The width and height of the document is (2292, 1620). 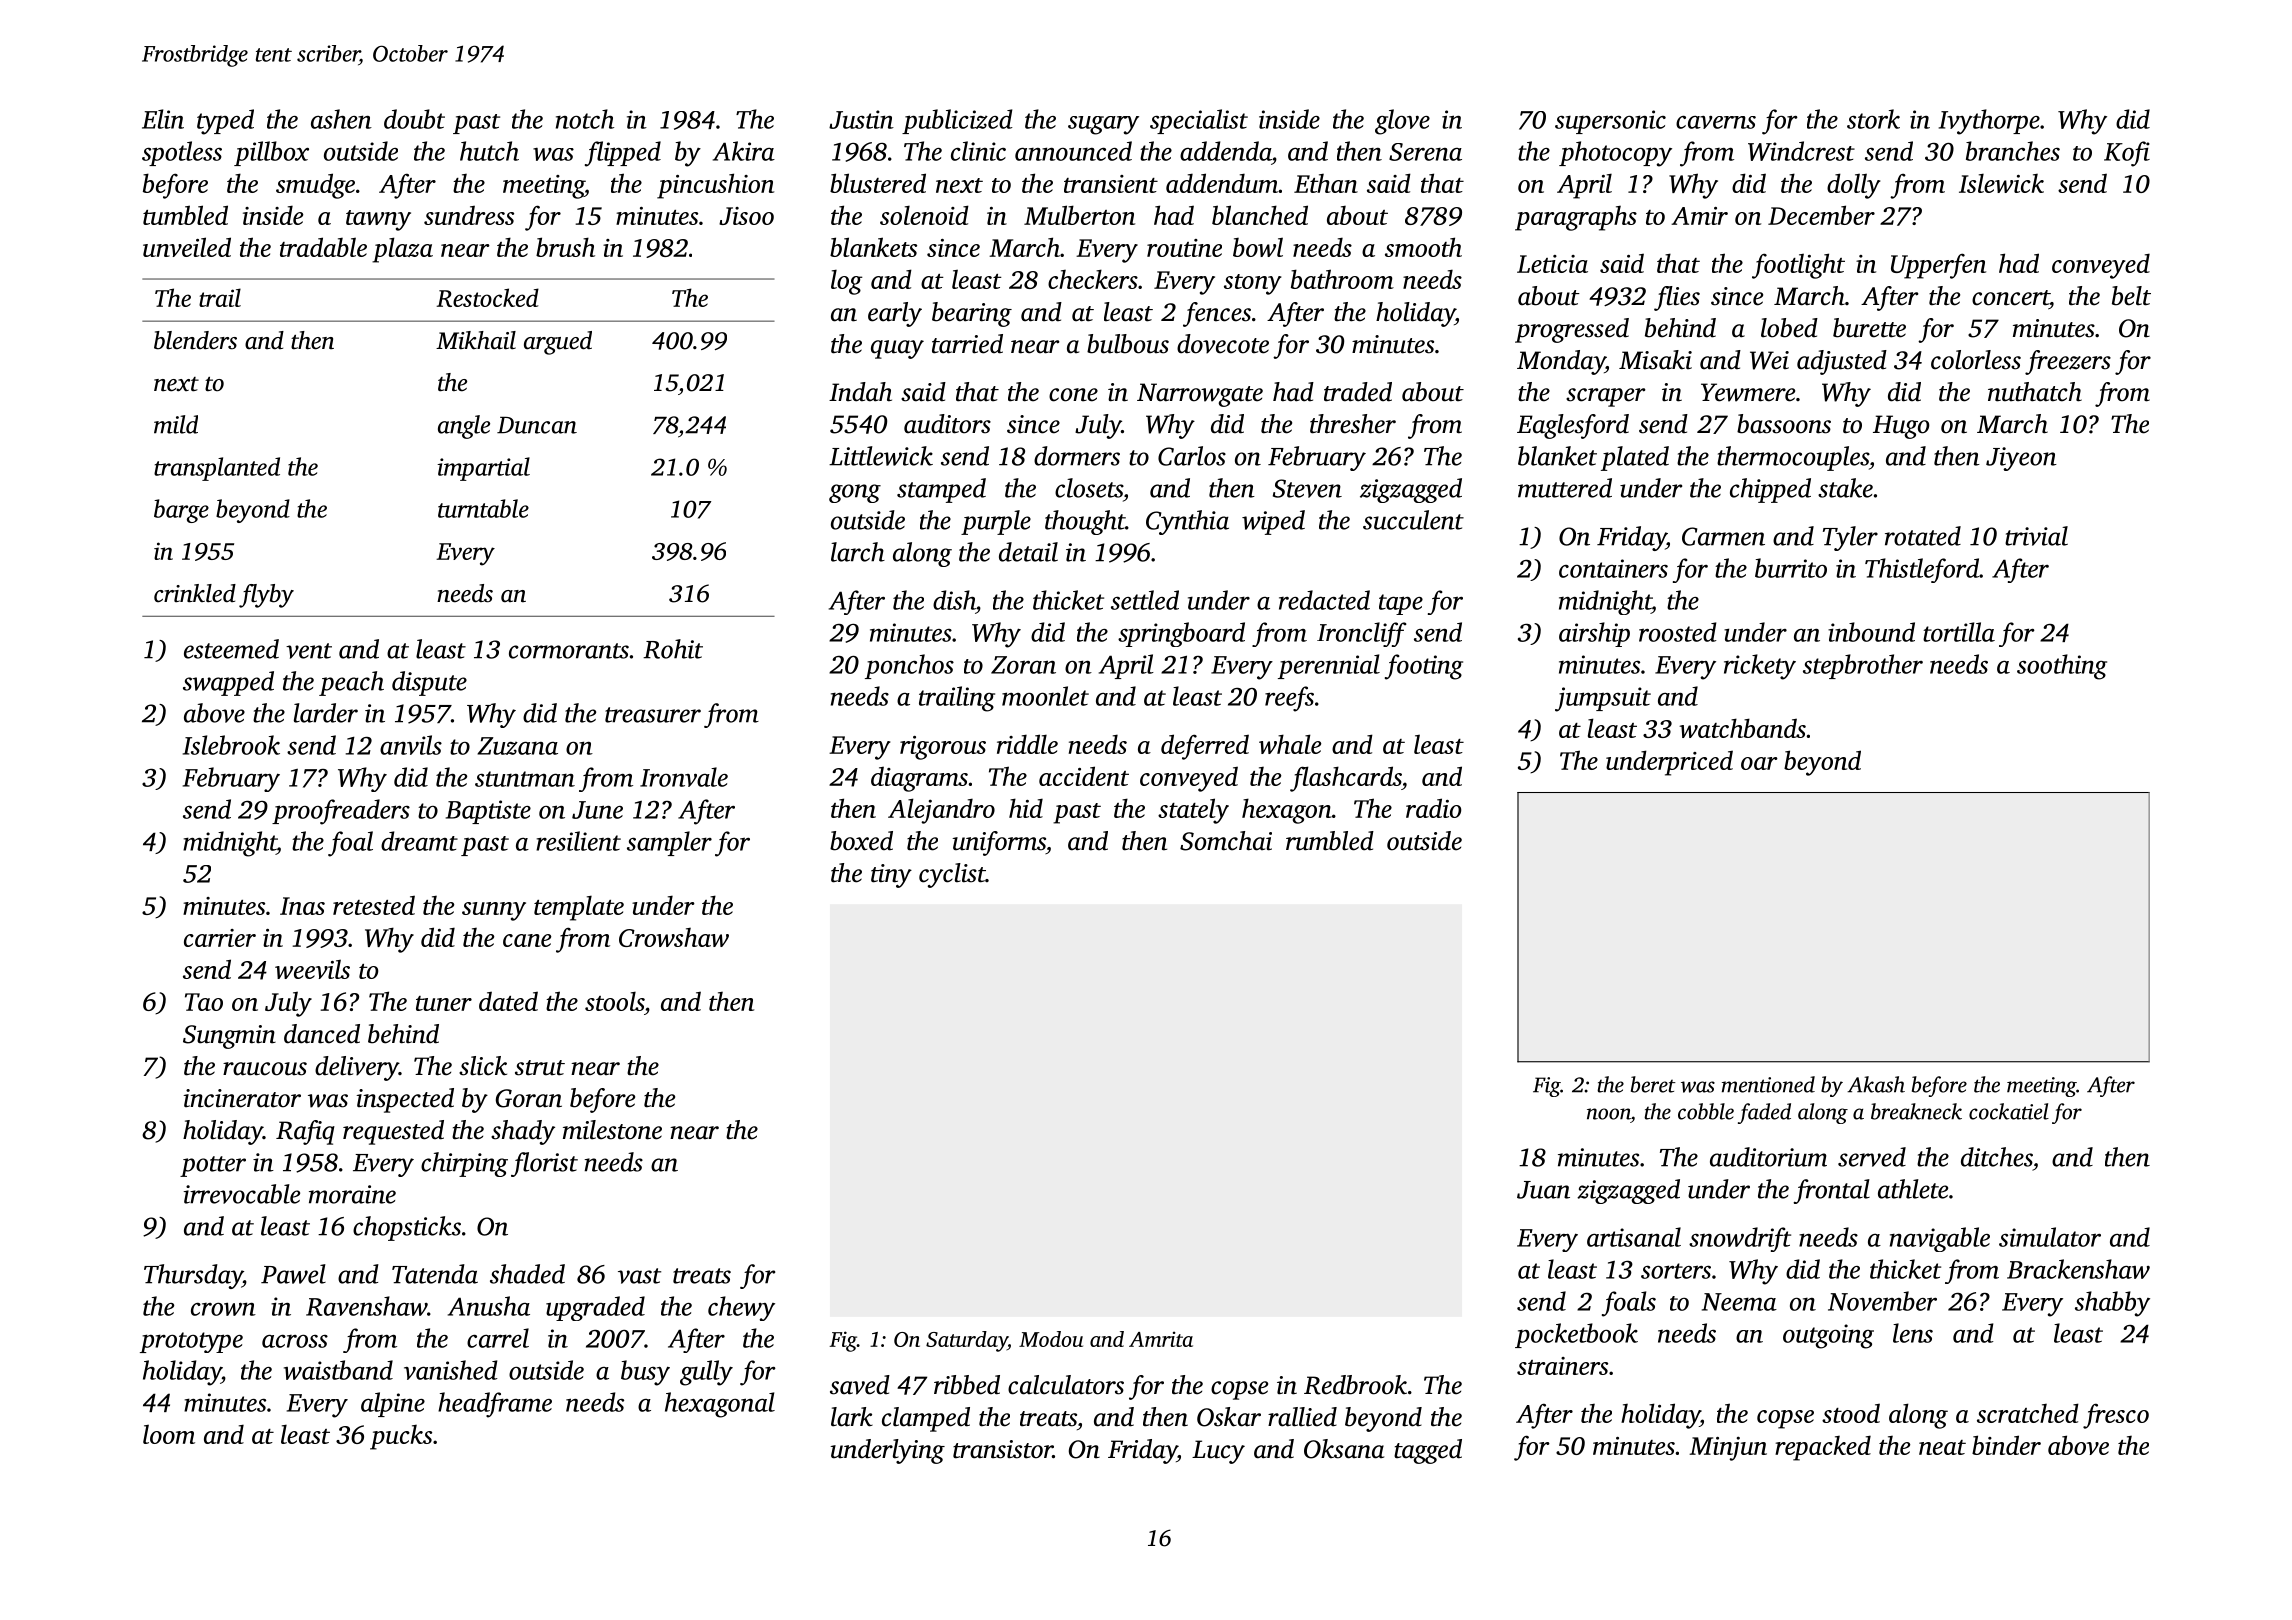 What do you see at coordinates (204, 1002) in the document?
I see `Tao` at bounding box center [204, 1002].
